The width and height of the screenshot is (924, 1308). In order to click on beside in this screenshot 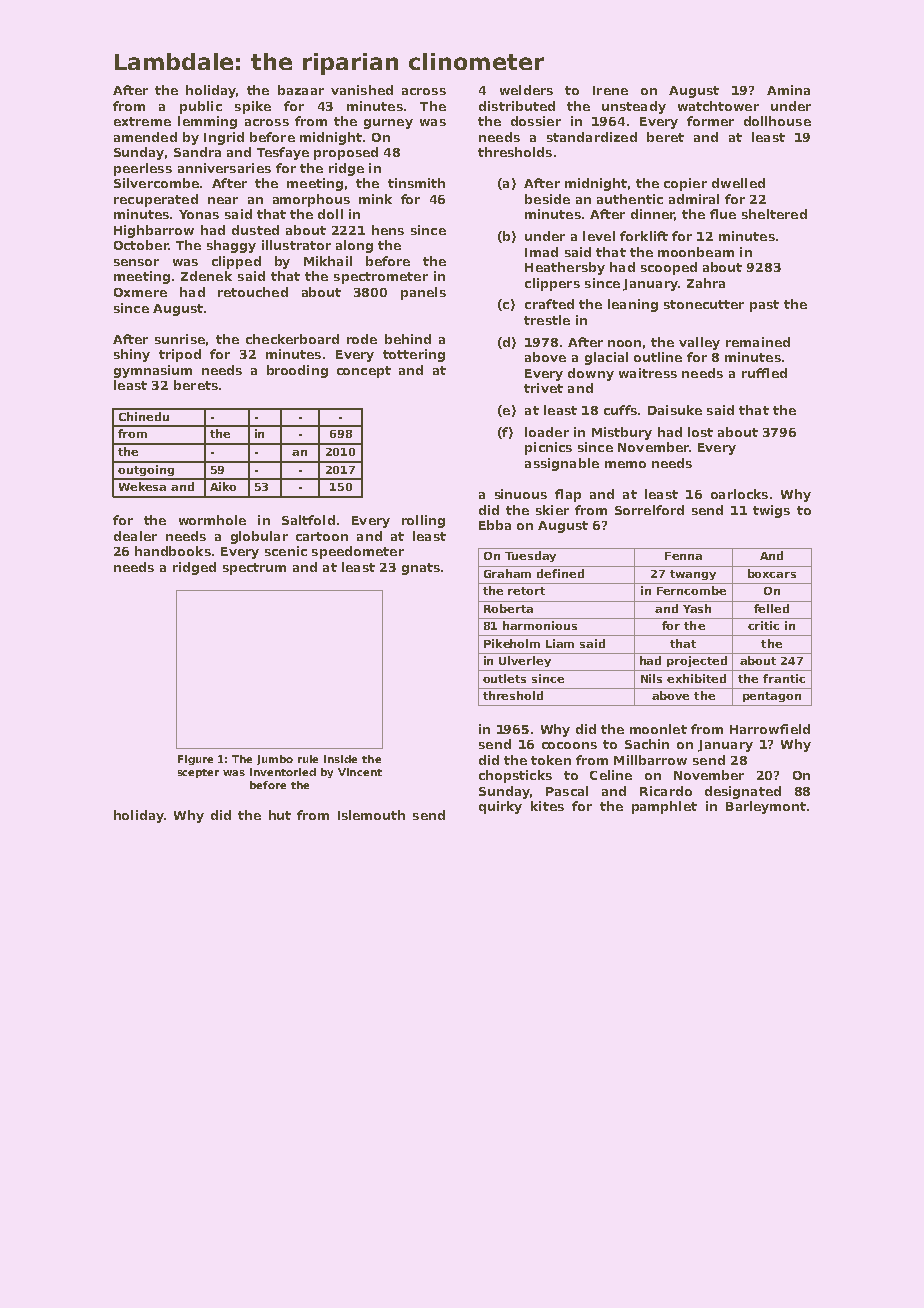, I will do `click(547, 199)`.
